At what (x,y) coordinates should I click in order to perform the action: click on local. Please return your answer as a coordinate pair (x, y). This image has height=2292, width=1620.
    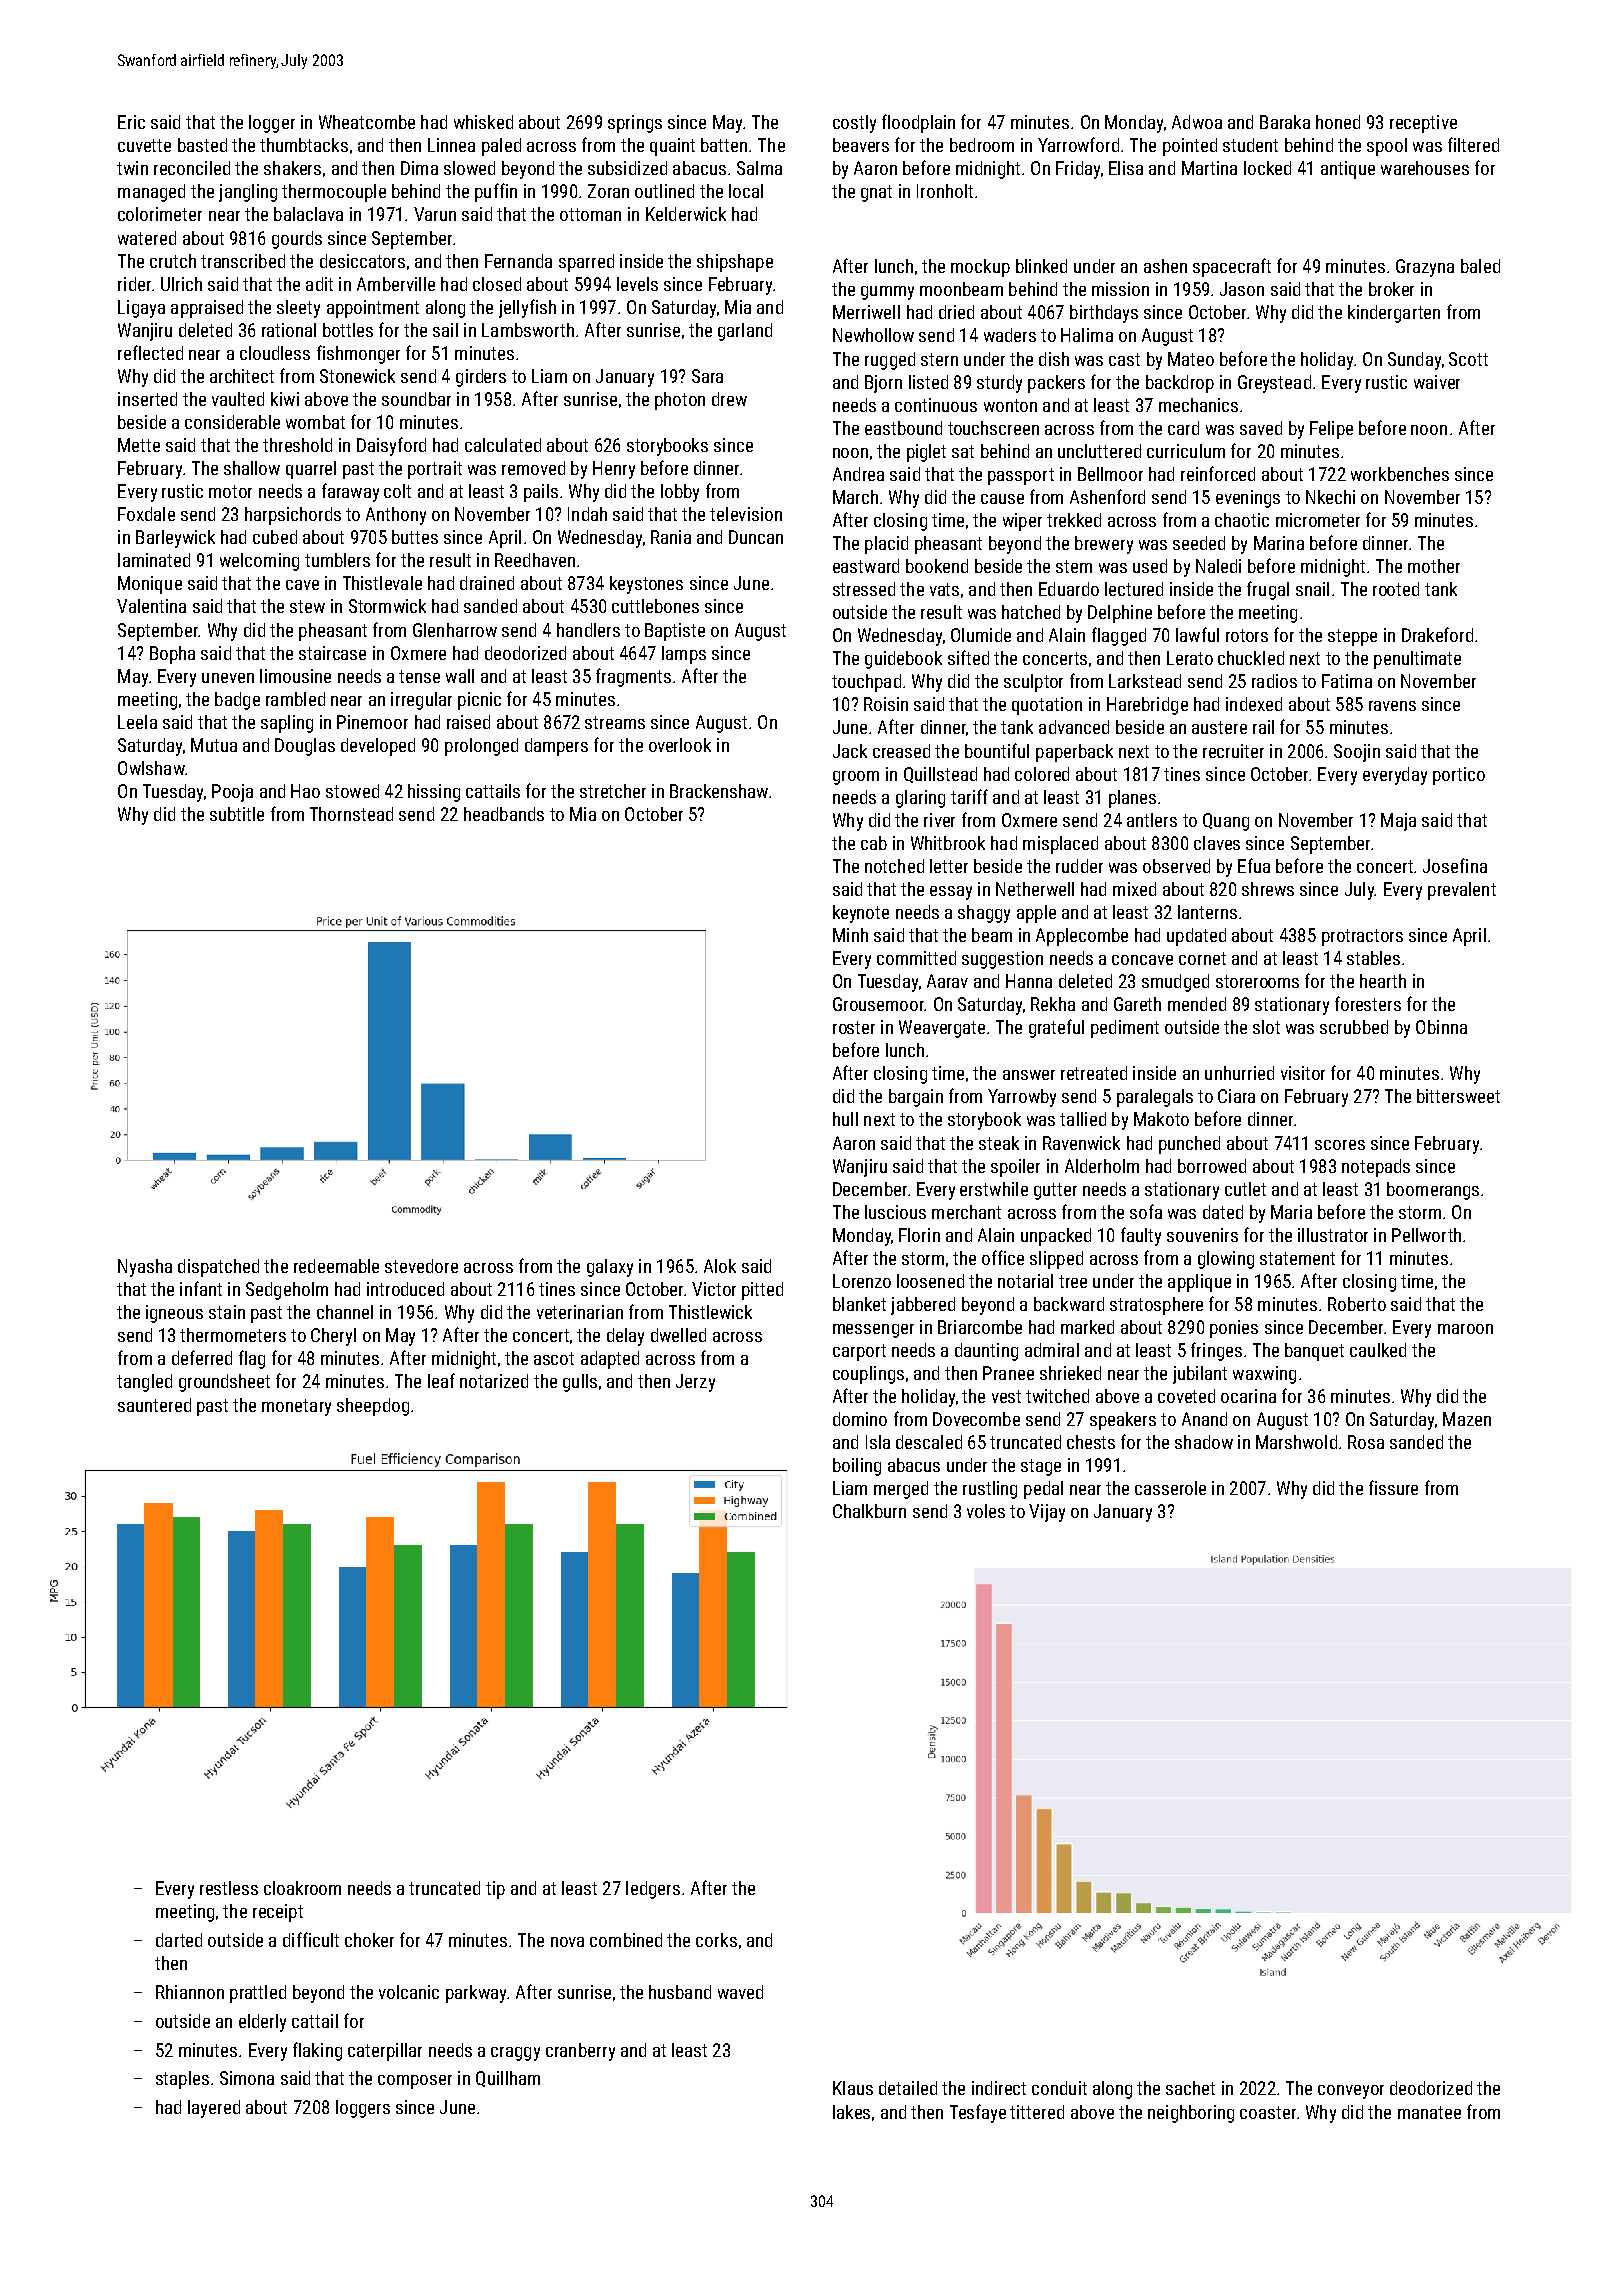
    Looking at the image, I should click on (746, 191).
